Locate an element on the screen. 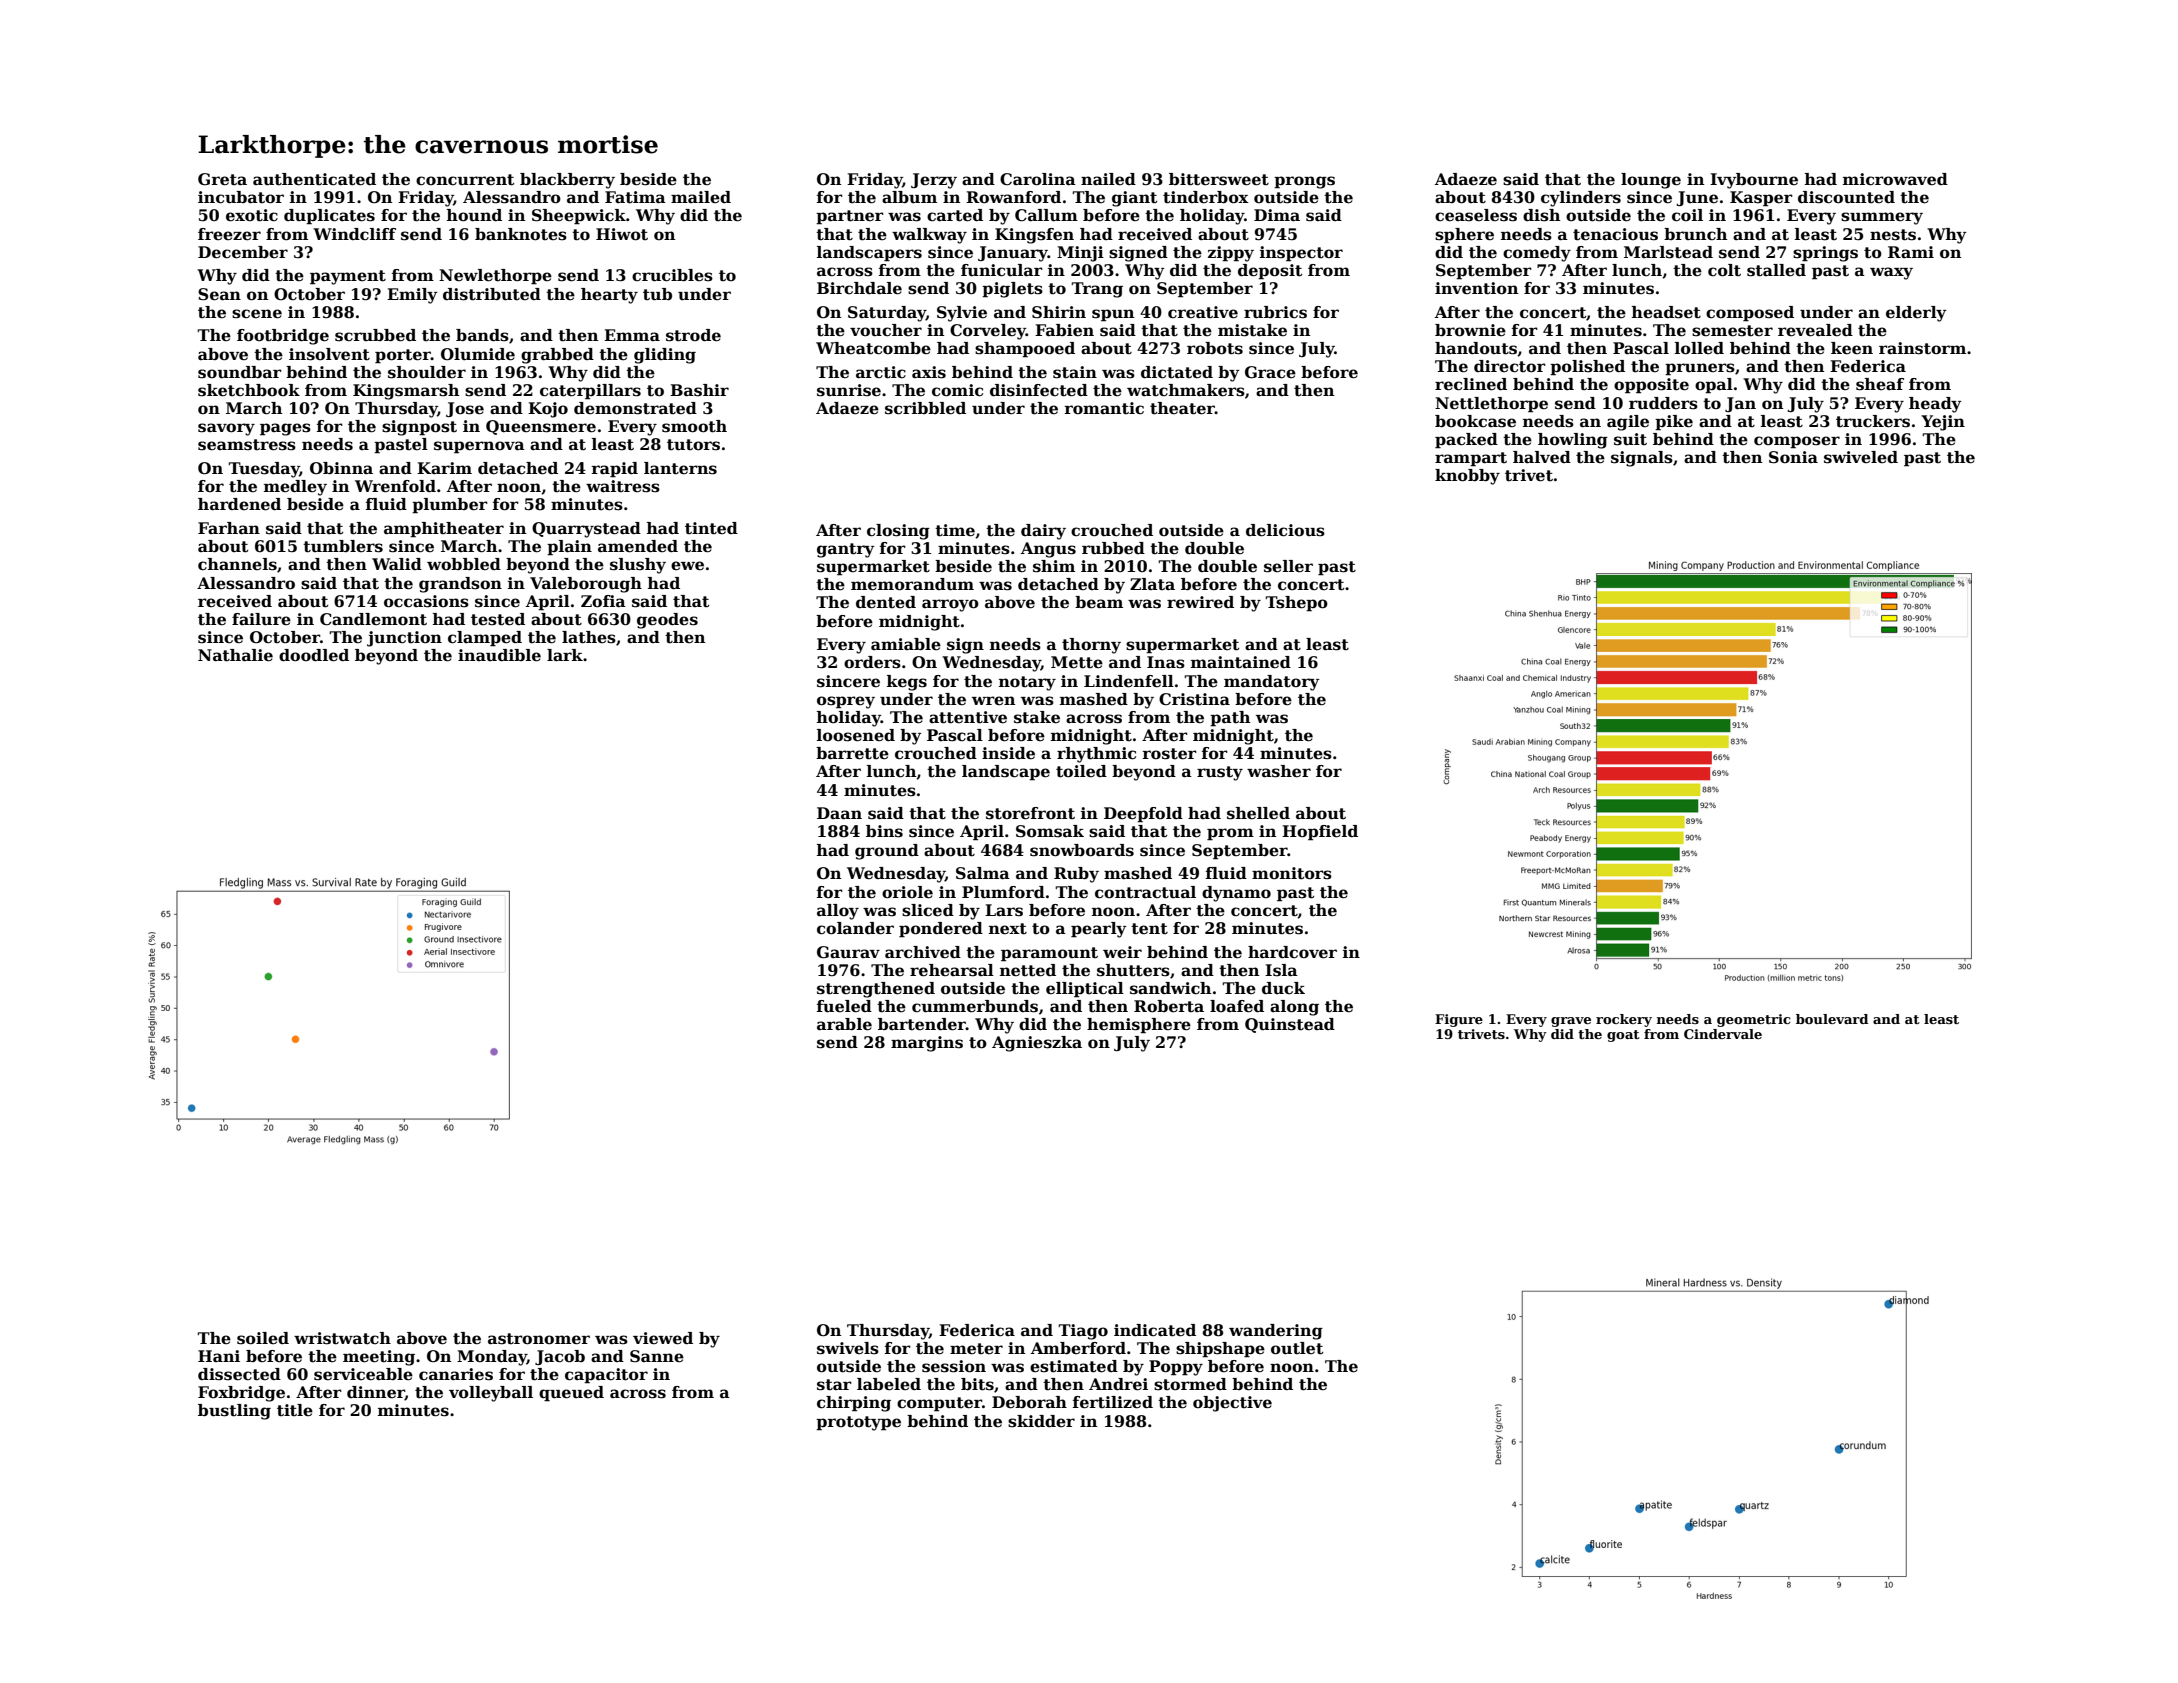 Image resolution: width=2178 pixels, height=1683 pixels. Emily is located at coordinates (412, 296).
